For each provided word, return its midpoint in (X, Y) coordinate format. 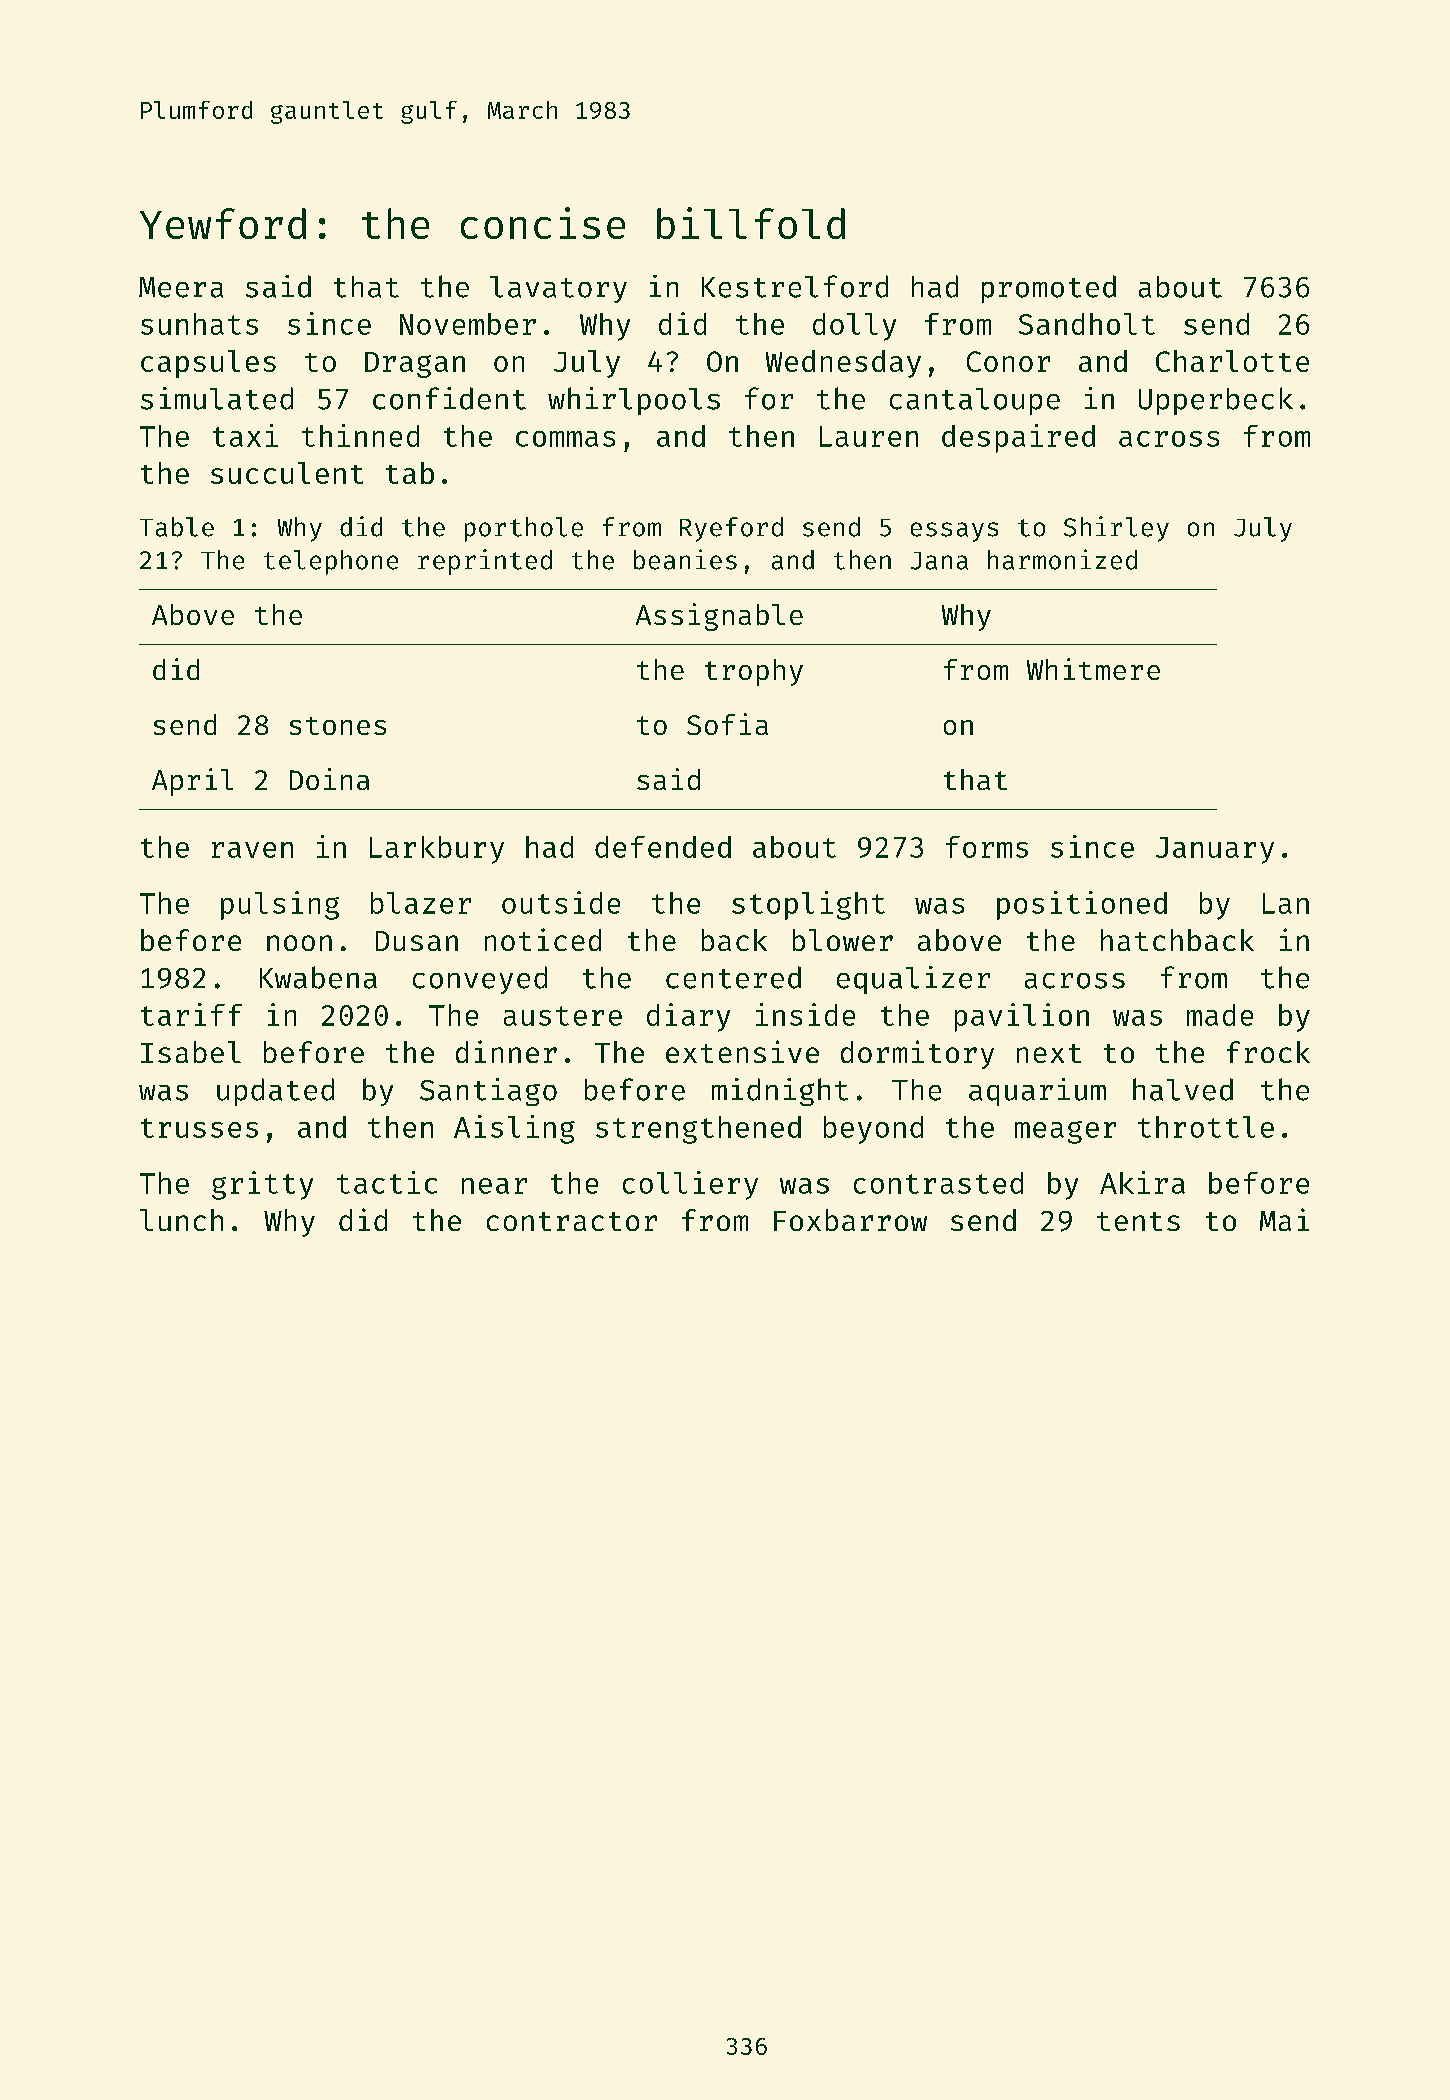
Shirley (1116, 529)
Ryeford (731, 529)
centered (733, 977)
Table (177, 527)
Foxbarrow (850, 1220)
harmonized (1062, 559)
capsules (208, 364)
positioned (1082, 905)
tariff (191, 1014)
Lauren (869, 436)
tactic (387, 1182)
